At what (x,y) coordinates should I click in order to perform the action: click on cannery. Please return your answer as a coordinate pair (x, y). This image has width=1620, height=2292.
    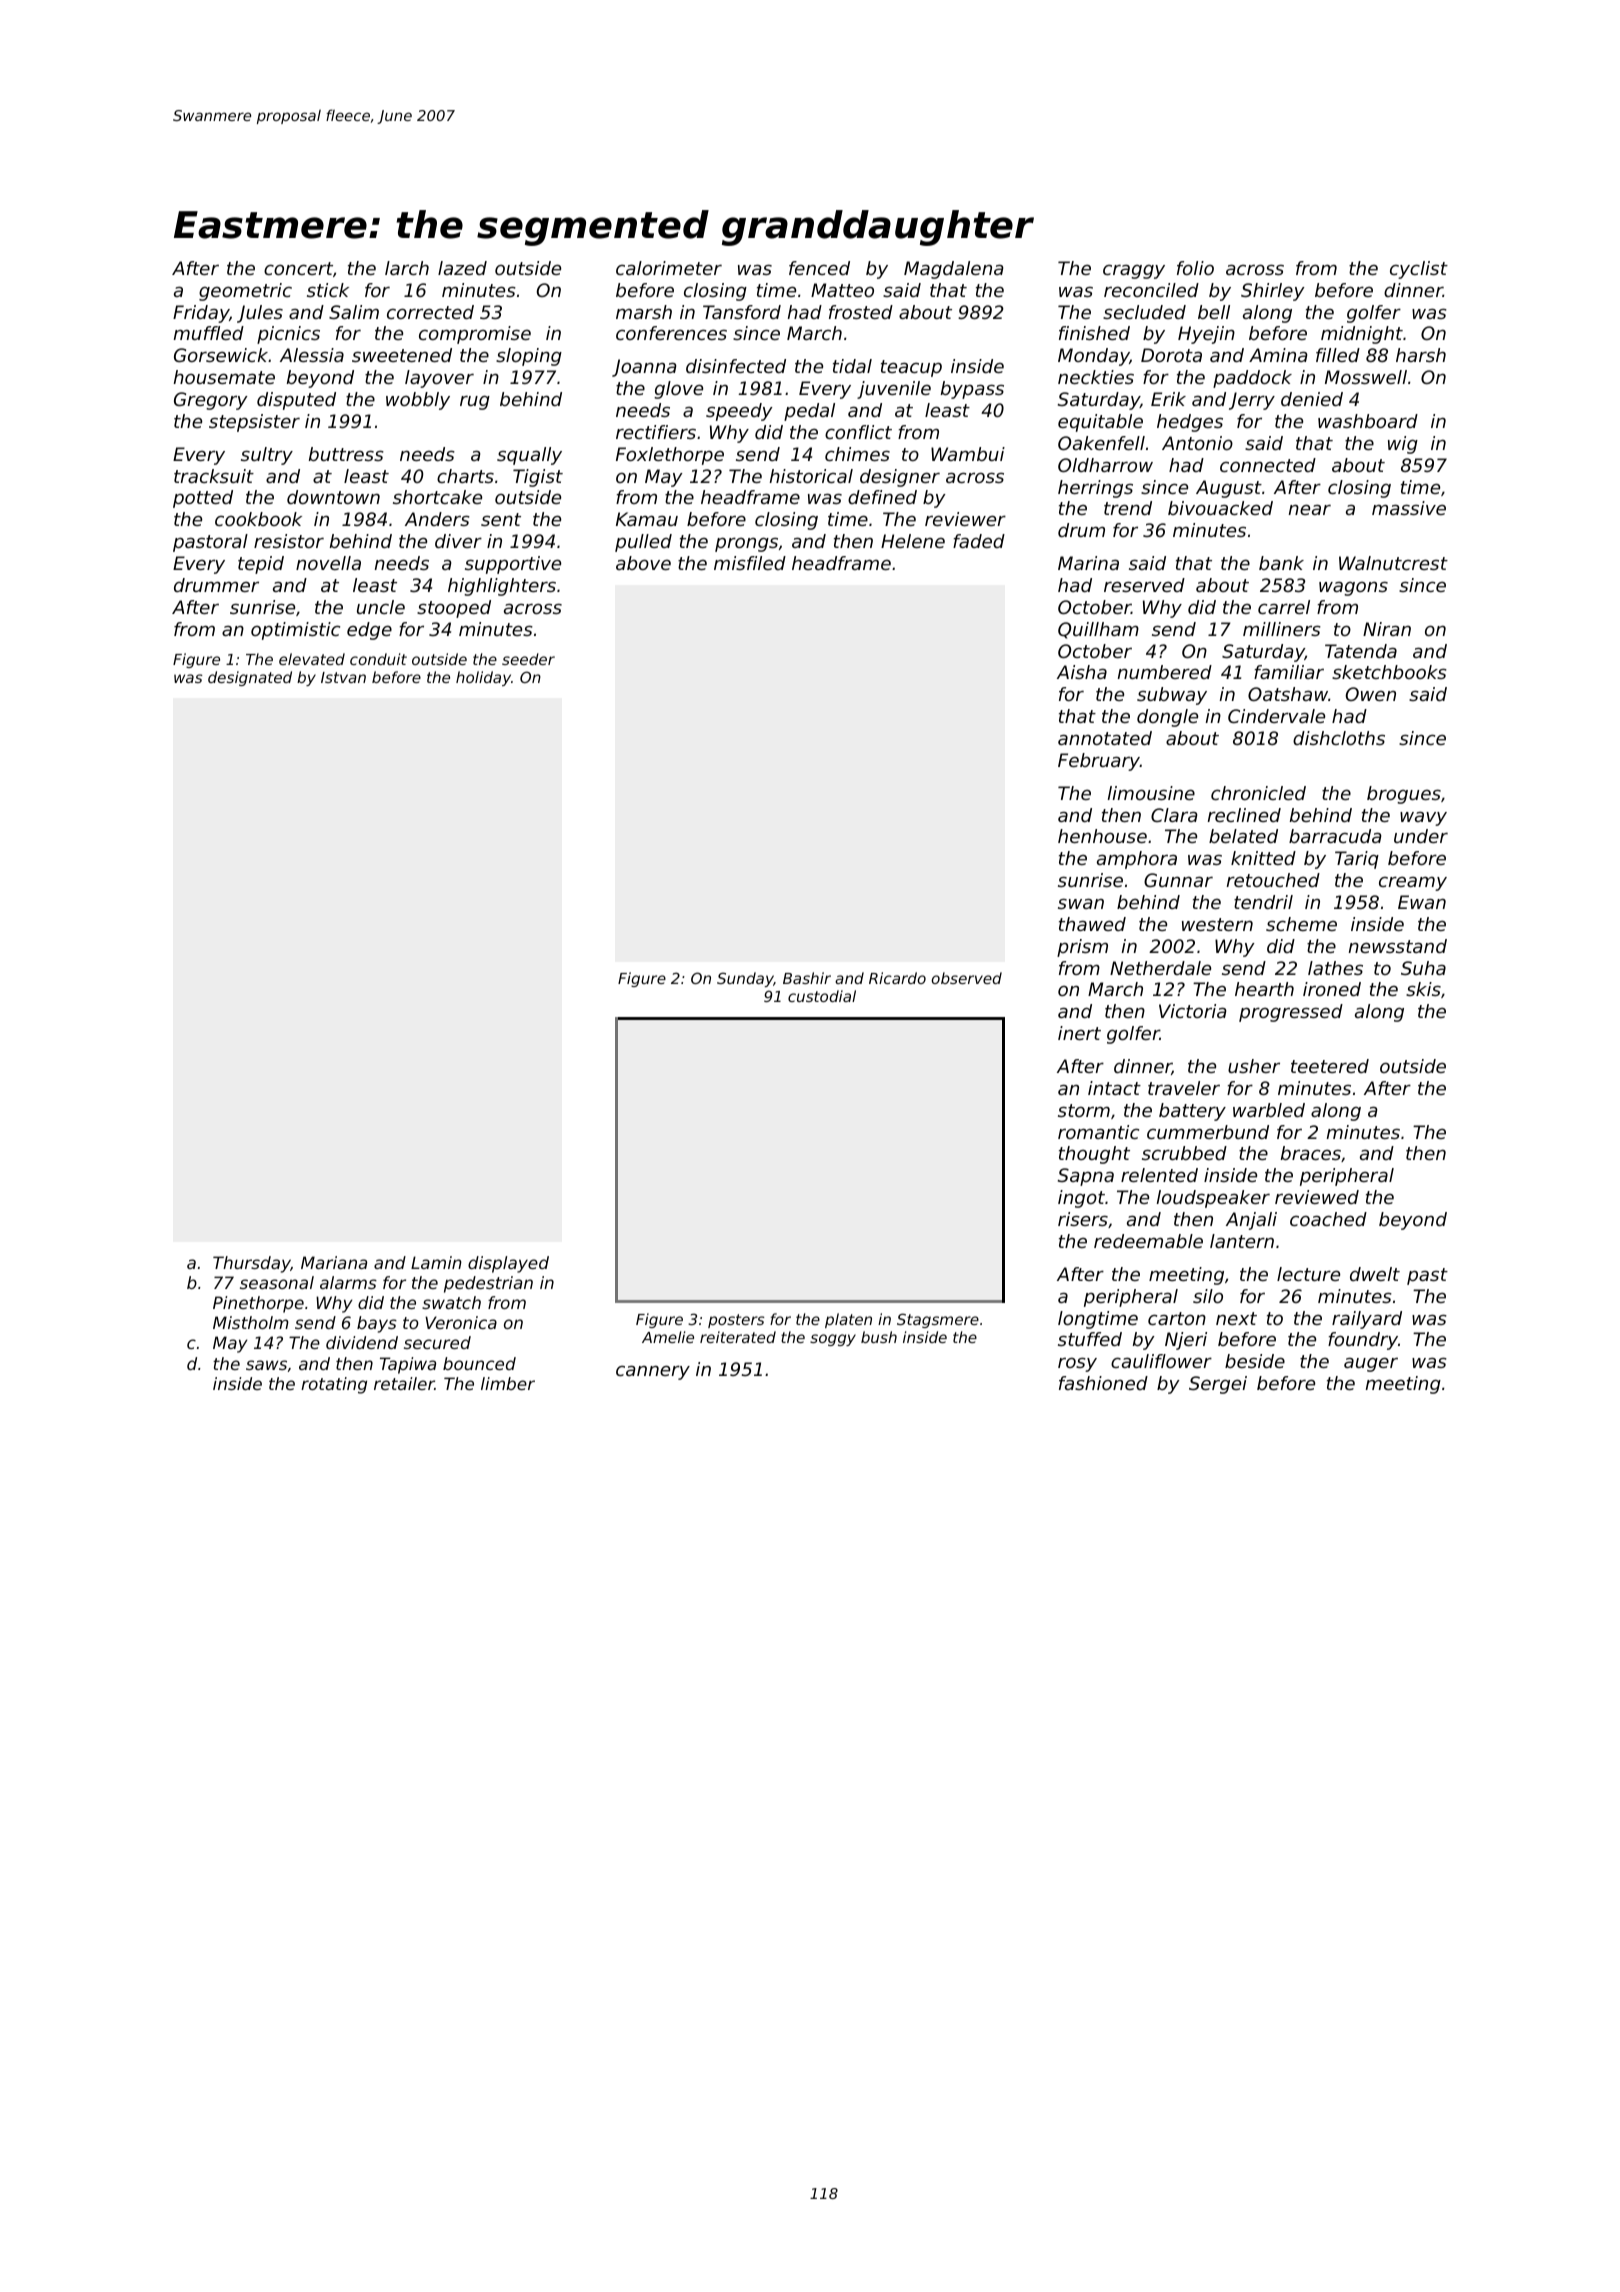
    Looking at the image, I should click on (653, 1372).
